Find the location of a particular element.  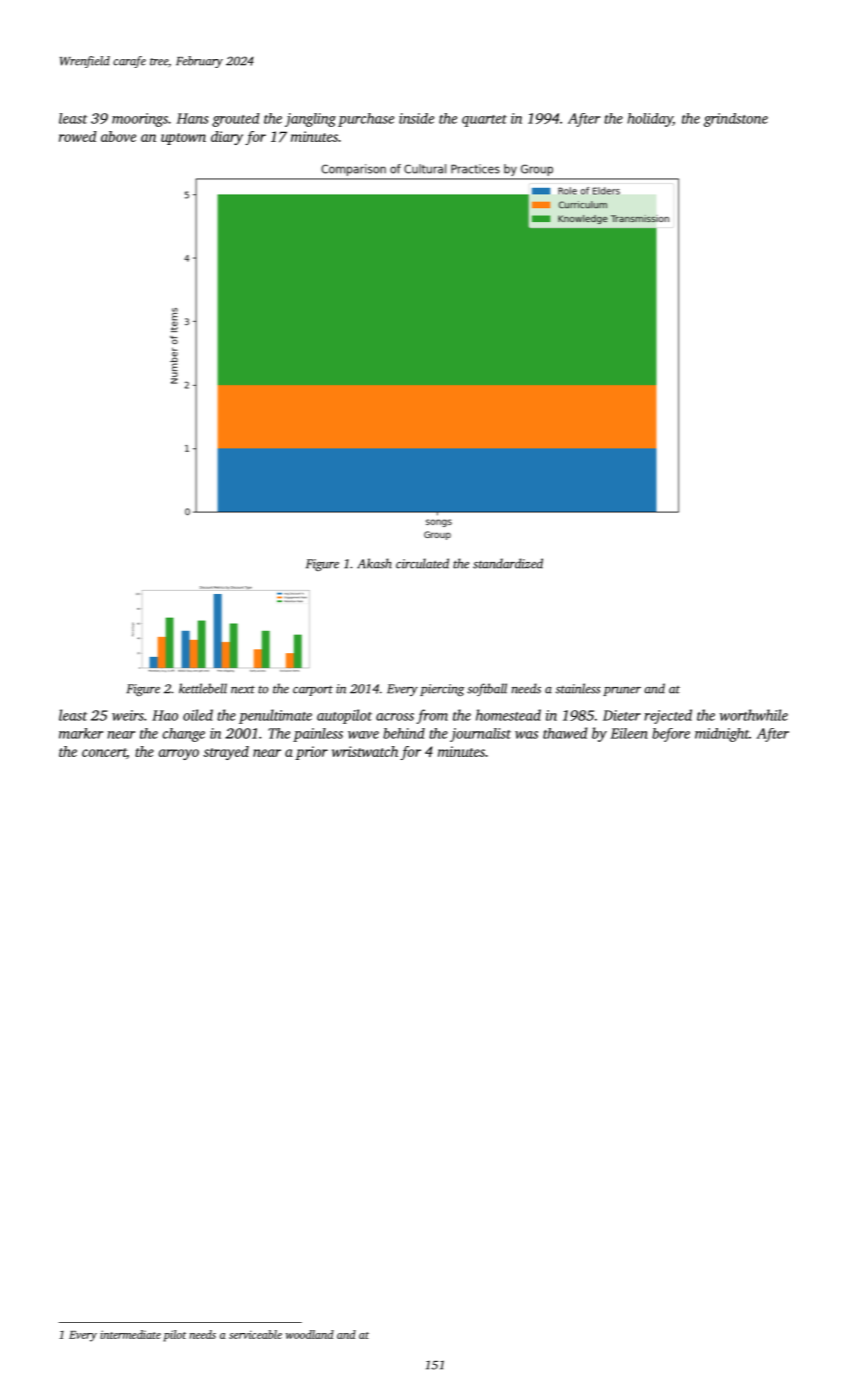

moorings is located at coordinates (140, 120).
